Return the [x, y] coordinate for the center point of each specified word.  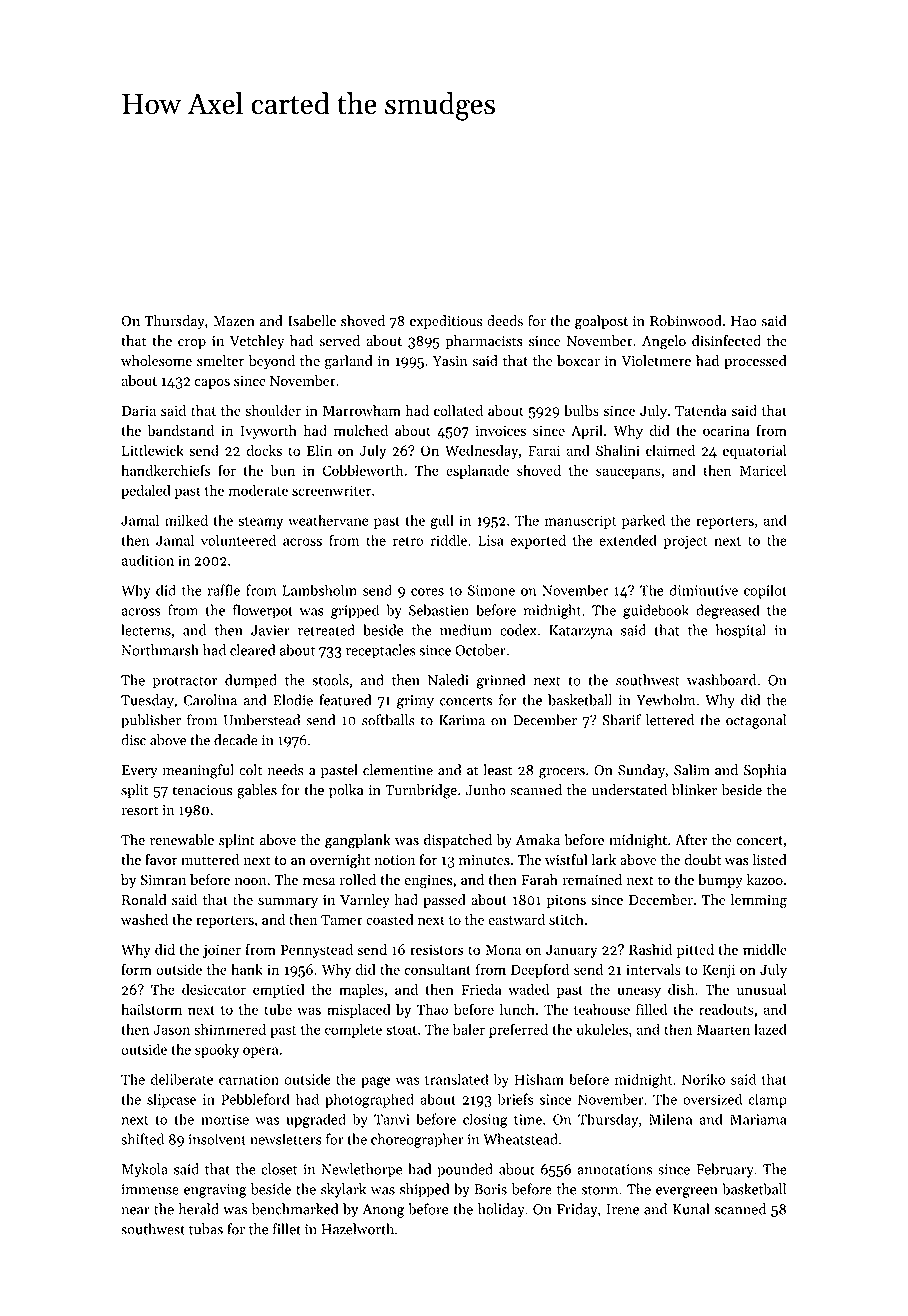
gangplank [358, 841]
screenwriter [331, 490]
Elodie [293, 700]
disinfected [726, 341]
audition [148, 560]
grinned [501, 681]
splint [237, 841]
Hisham [539, 1079]
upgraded [316, 1120]
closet [279, 1169]
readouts [726, 1009]
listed [769, 860]
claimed [670, 450]
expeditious [446, 322]
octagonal [756, 721]
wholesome [156, 360]
